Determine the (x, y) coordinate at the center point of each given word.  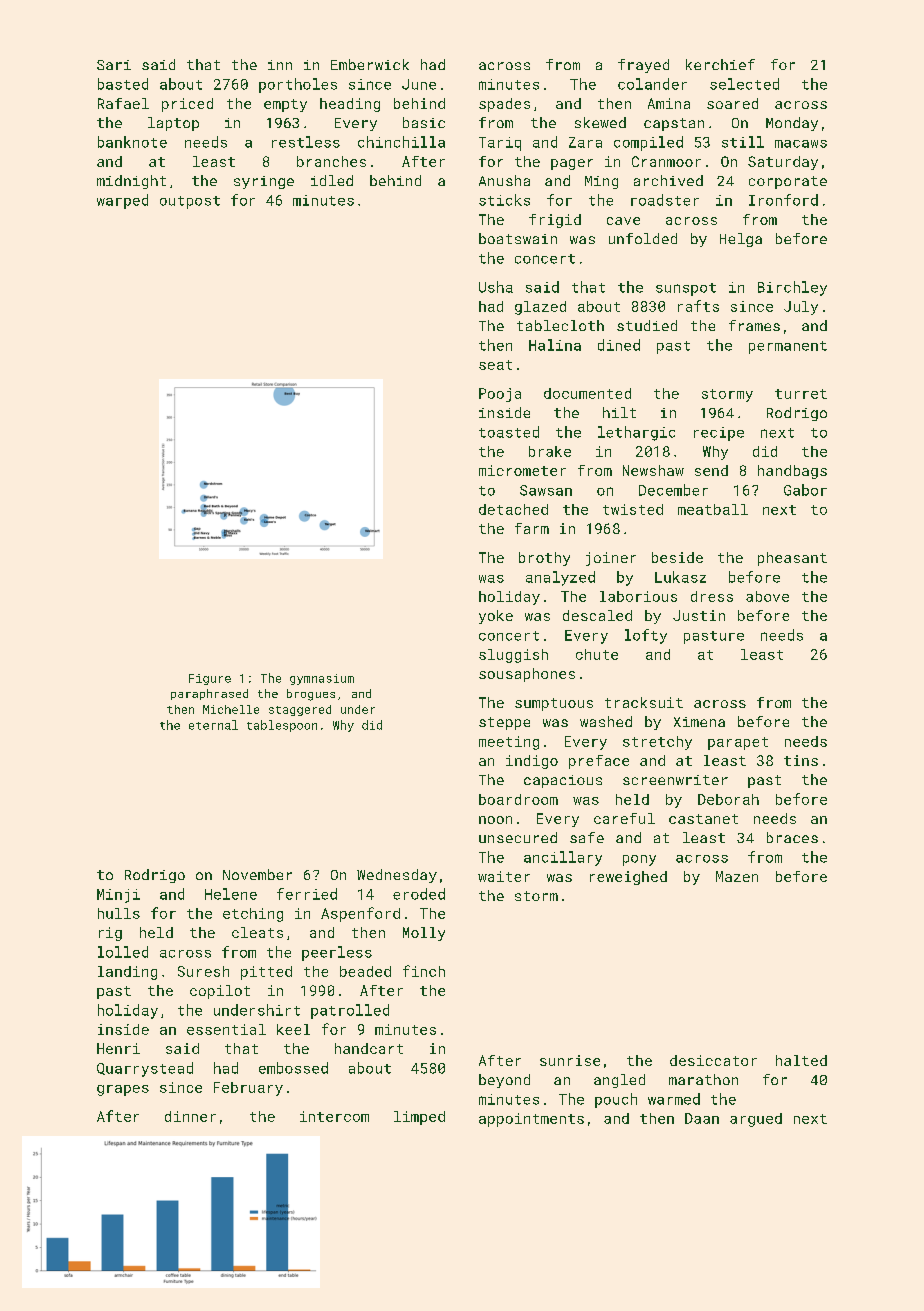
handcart (369, 1048)
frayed (643, 66)
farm (532, 528)
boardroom (518, 799)
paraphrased (209, 694)
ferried (307, 894)
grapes (123, 1090)
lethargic (636, 433)
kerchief (720, 64)
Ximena (699, 722)
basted (123, 84)
